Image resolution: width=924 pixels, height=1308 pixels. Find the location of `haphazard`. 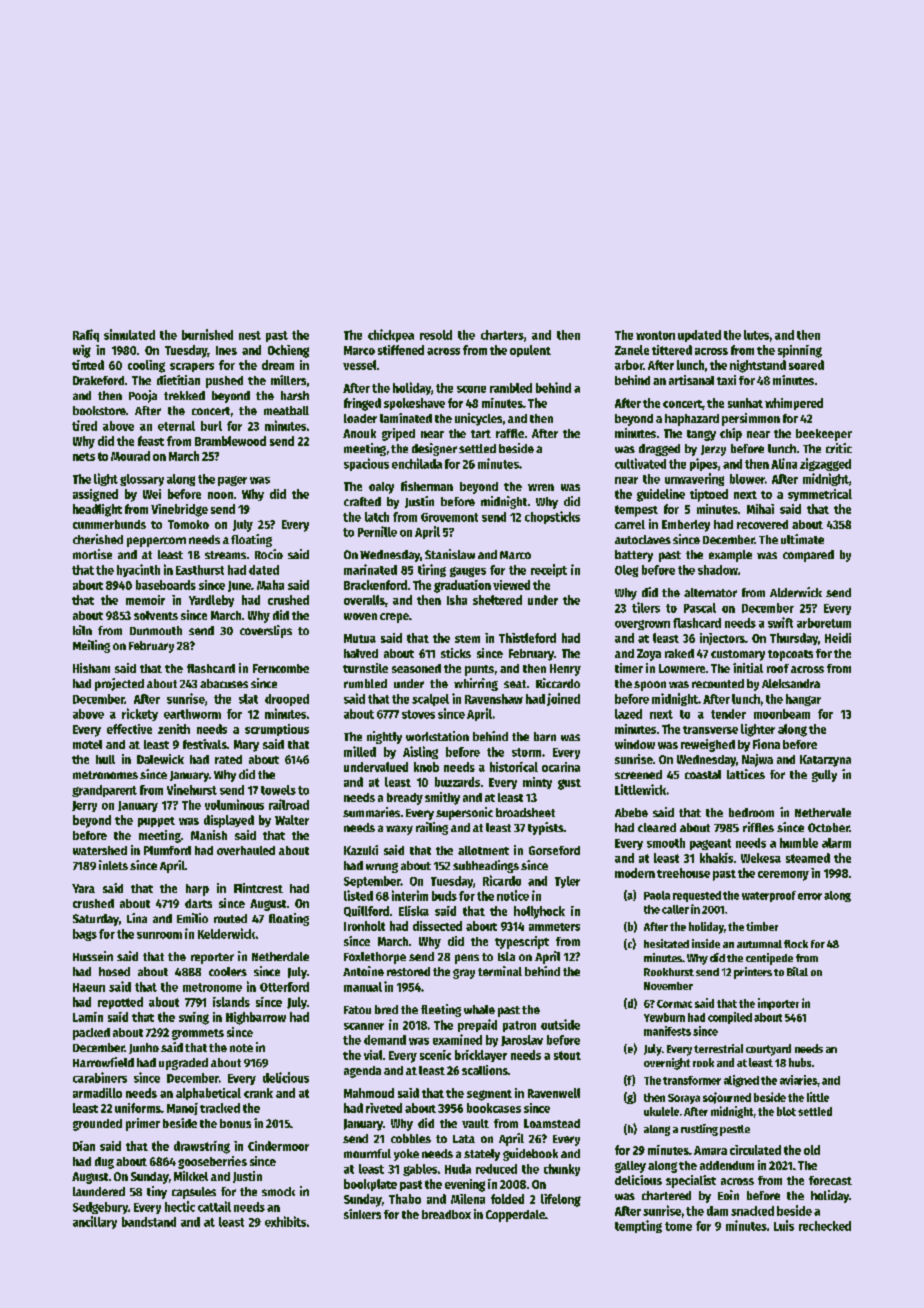

haphazard is located at coordinates (692, 420).
